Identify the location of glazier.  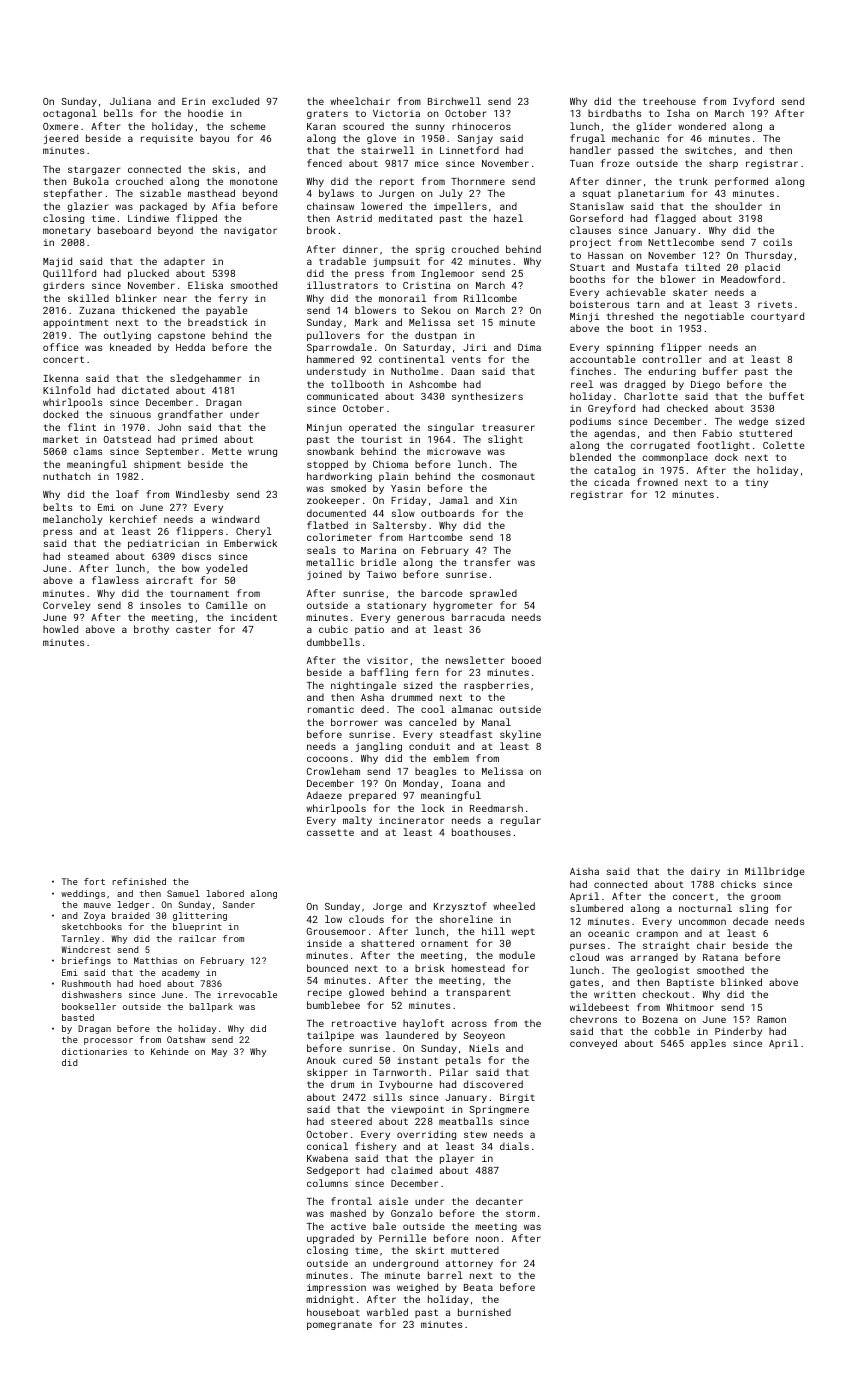
(88, 207).
